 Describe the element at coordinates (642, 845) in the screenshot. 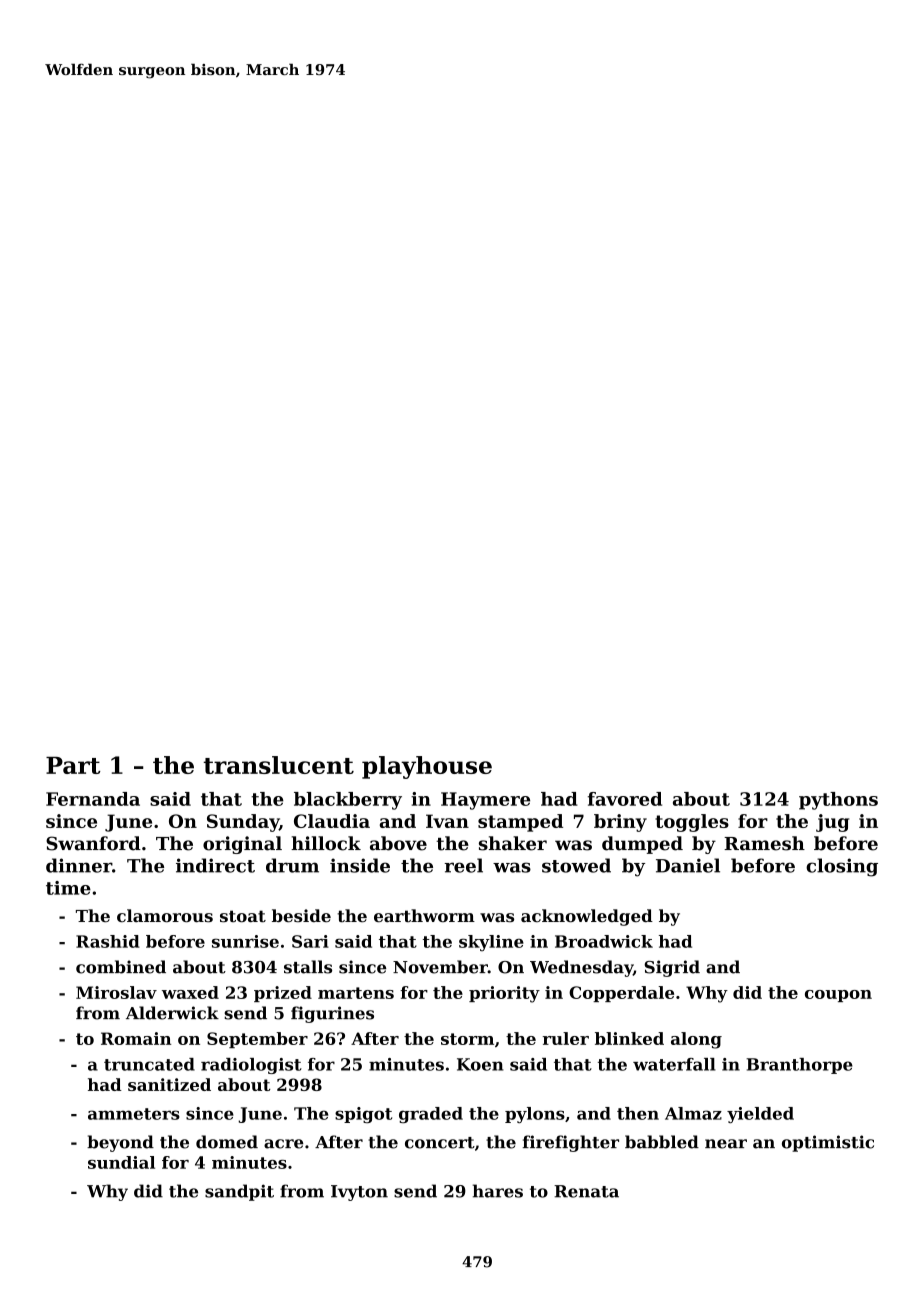

I see `dumped` at that location.
